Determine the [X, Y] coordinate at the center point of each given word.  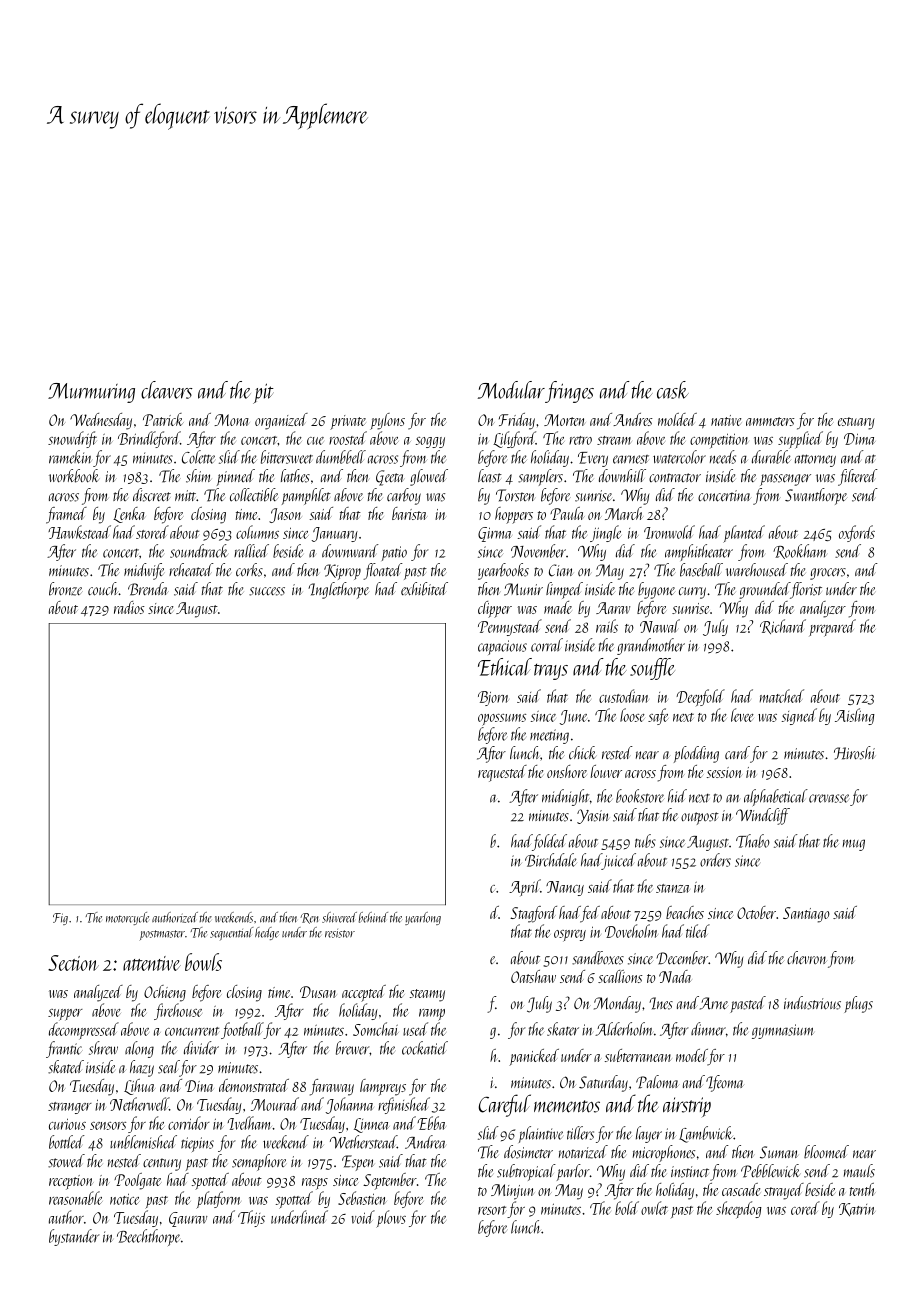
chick [582, 753]
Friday [517, 421]
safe [658, 716]
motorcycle [127, 918]
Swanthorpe [816, 496]
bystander [74, 1237]
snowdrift [72, 439]
